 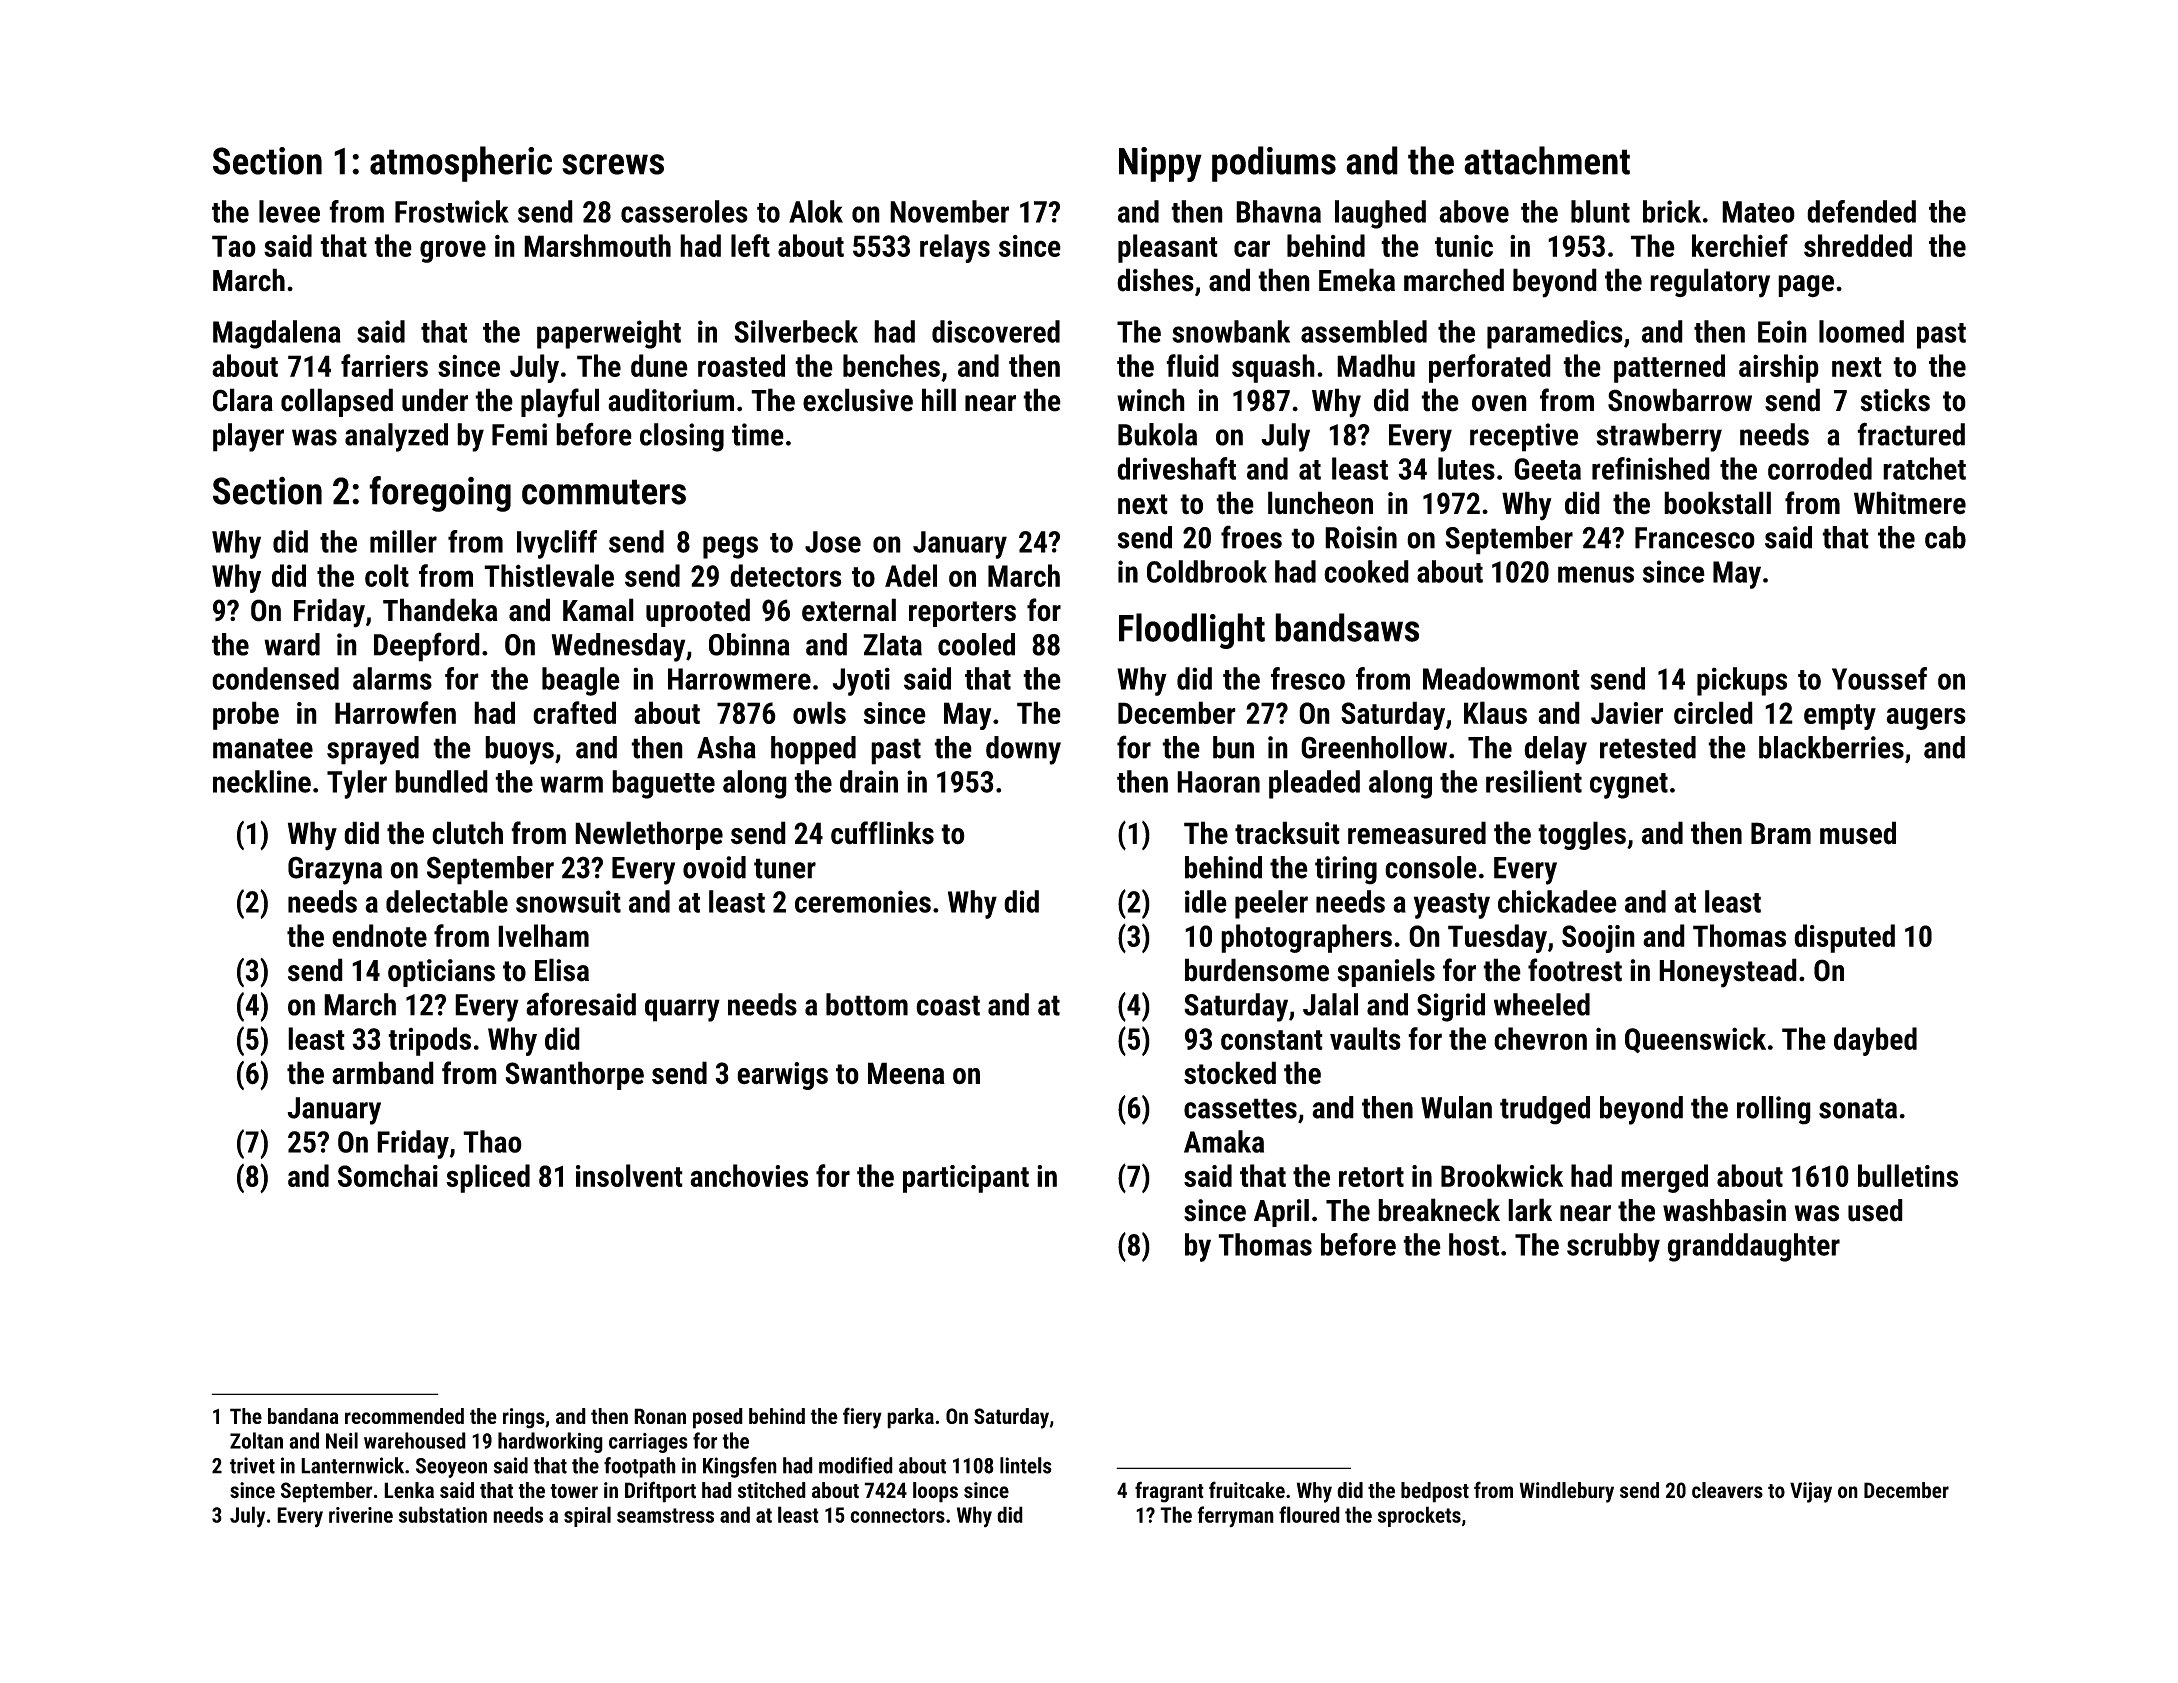 I want to click on levee, so click(x=289, y=211).
